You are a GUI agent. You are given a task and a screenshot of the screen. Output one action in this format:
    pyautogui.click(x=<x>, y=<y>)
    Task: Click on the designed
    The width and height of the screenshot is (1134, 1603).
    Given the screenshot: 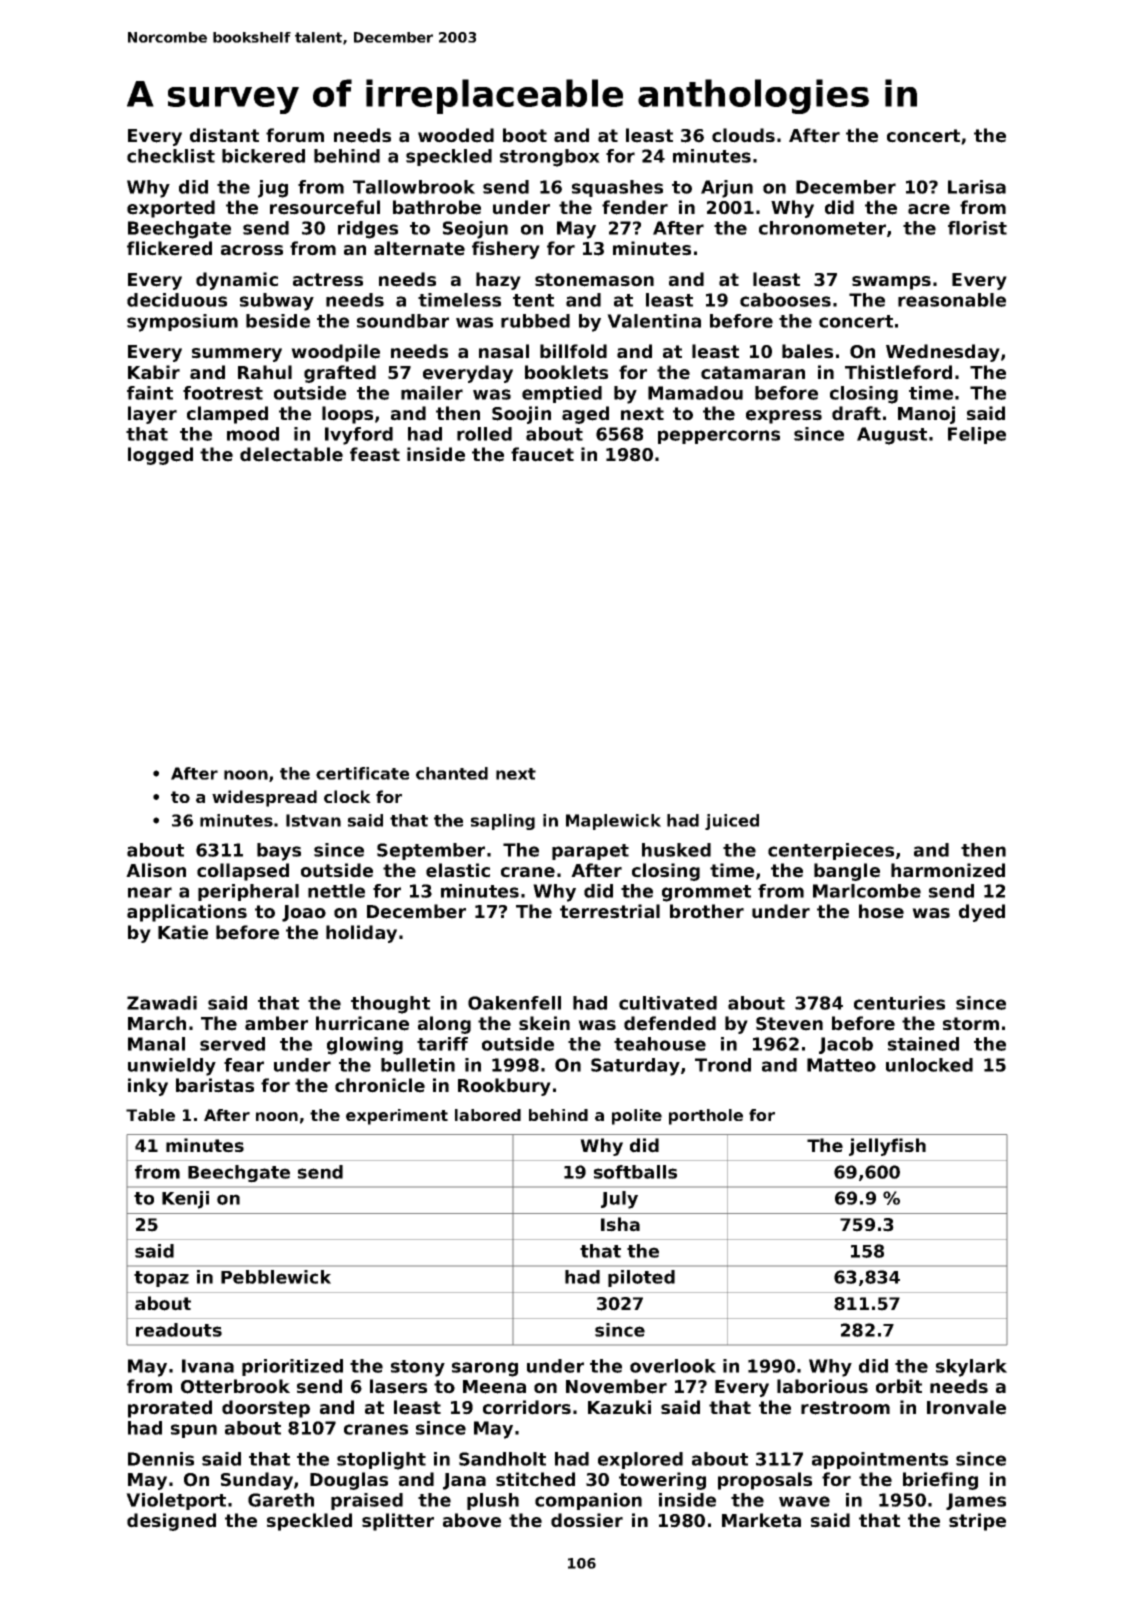 What is the action you would take?
    pyautogui.click(x=171, y=1522)
